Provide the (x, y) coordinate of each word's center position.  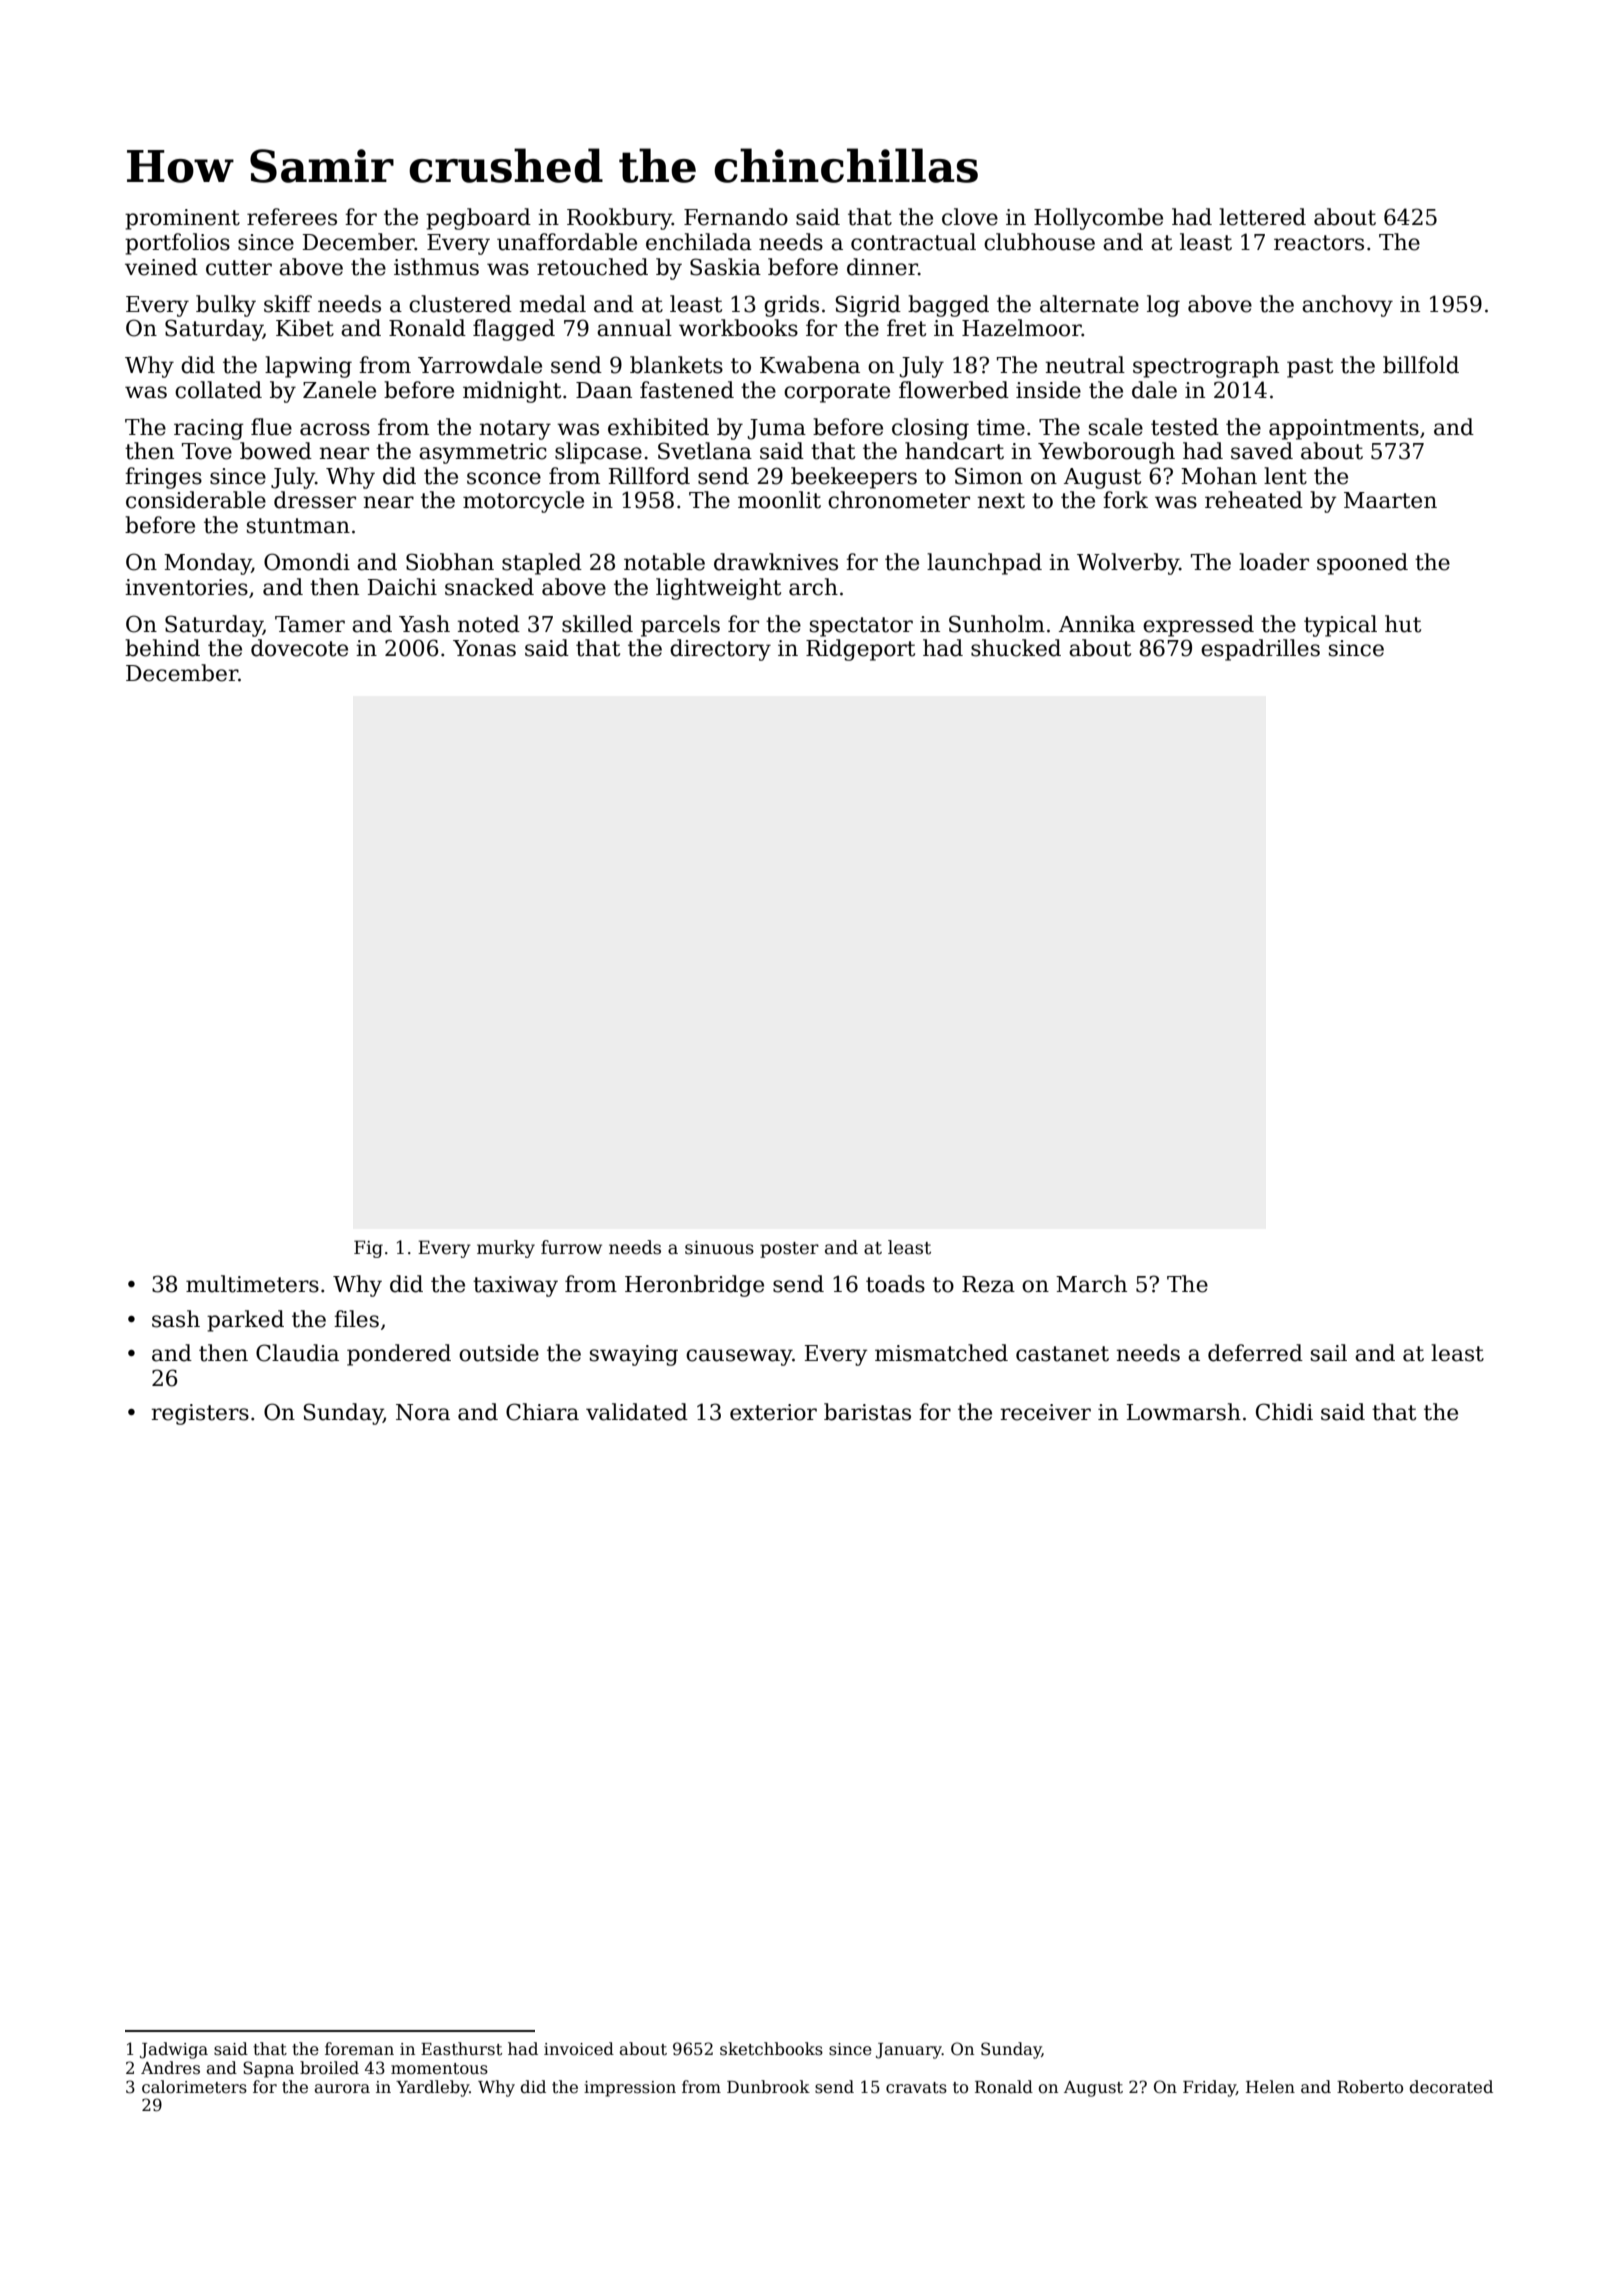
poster (789, 1250)
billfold (1421, 365)
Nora (423, 1412)
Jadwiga (174, 2050)
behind (162, 648)
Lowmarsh (1184, 1412)
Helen (1270, 2087)
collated (218, 390)
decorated (1451, 2087)
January (909, 2051)
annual (634, 328)
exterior (773, 1412)
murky (506, 1249)
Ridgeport (860, 650)
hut (1403, 624)
